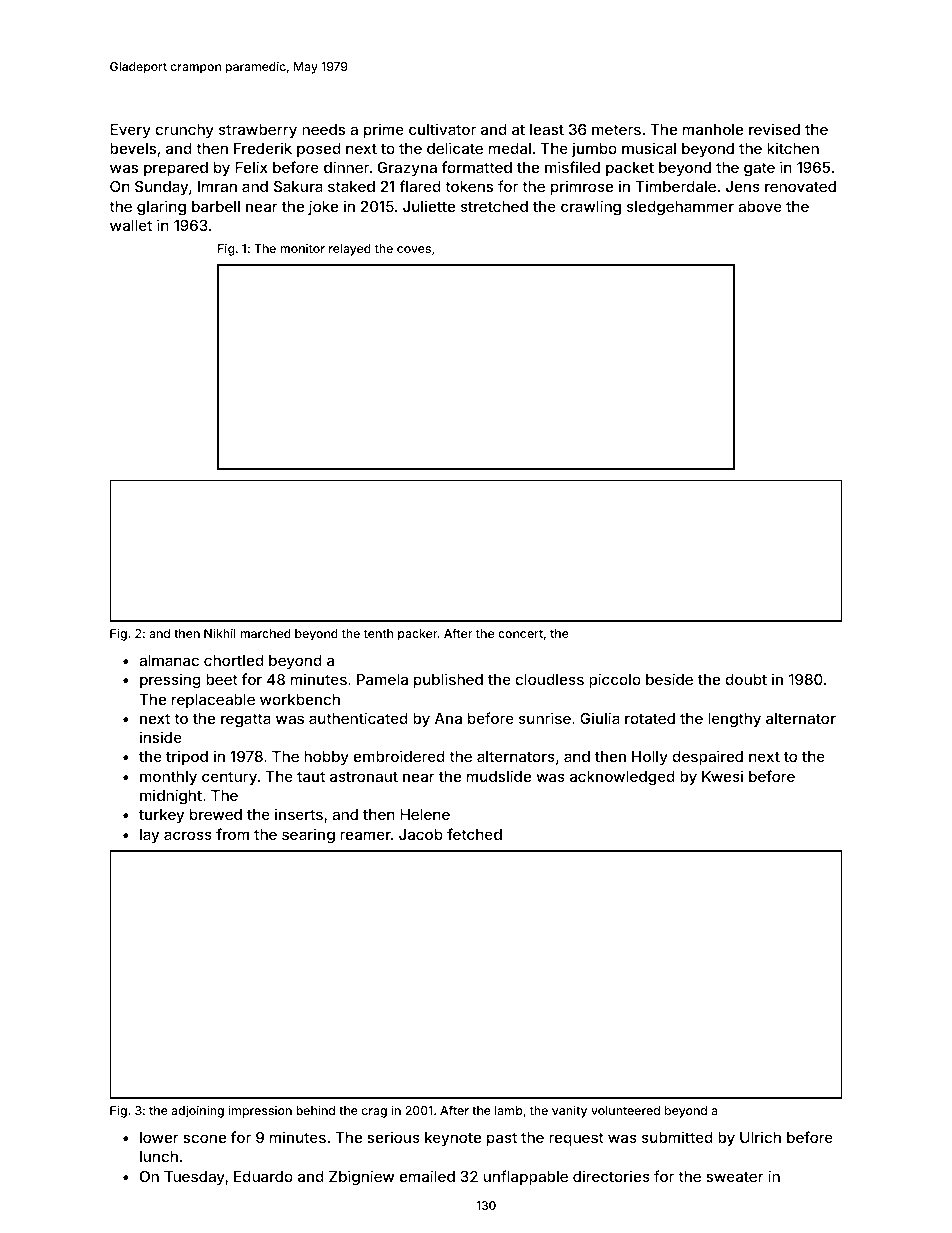 This document has width=952, height=1233. What do you see at coordinates (520, 633) in the document?
I see `concert` at bounding box center [520, 633].
